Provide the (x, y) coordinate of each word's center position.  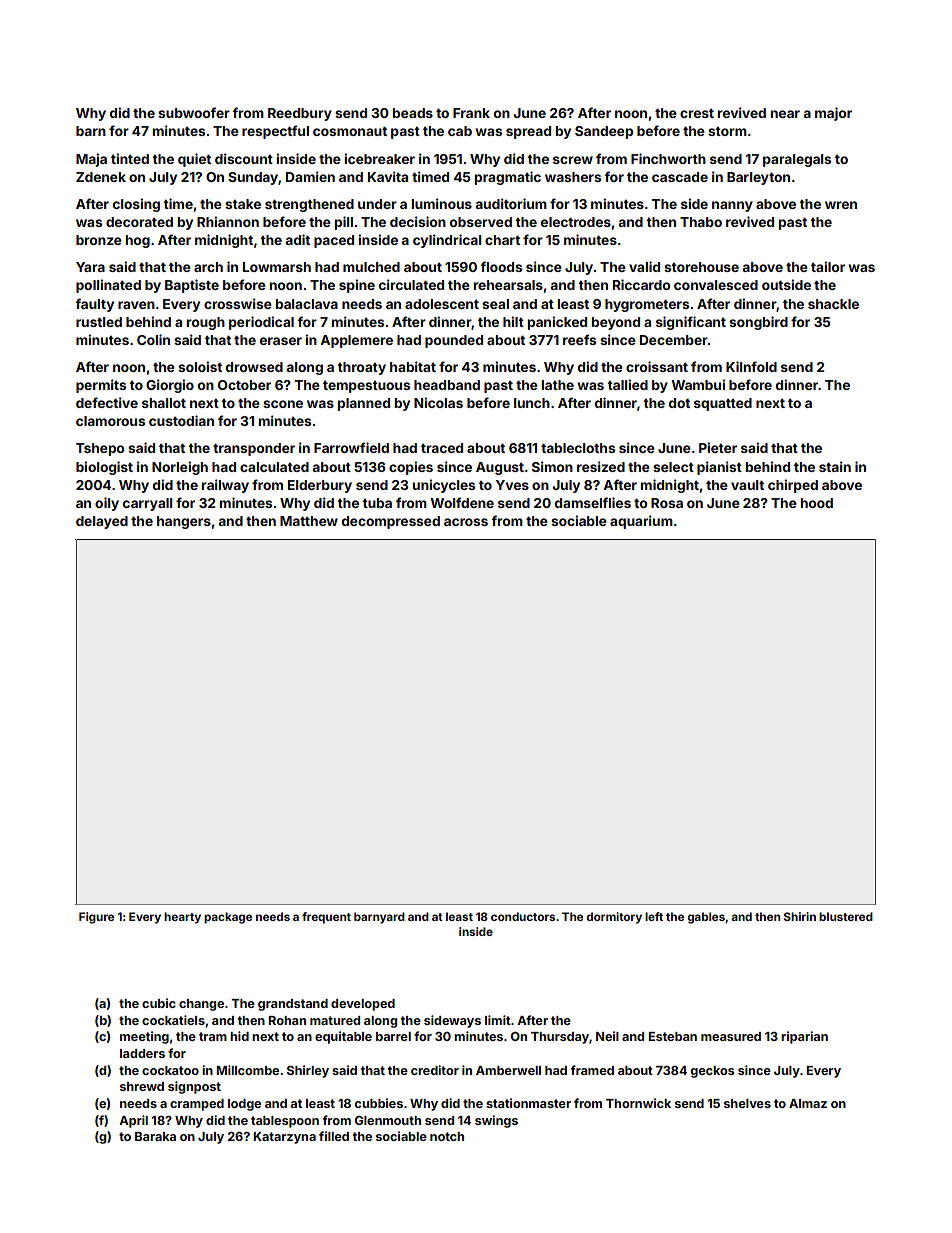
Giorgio (170, 386)
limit (498, 1020)
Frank (471, 113)
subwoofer (194, 112)
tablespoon (285, 1122)
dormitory (614, 918)
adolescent (442, 304)
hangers (184, 522)
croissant (657, 366)
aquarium (641, 522)
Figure (96, 918)
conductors (523, 916)
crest (697, 113)
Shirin (800, 916)
